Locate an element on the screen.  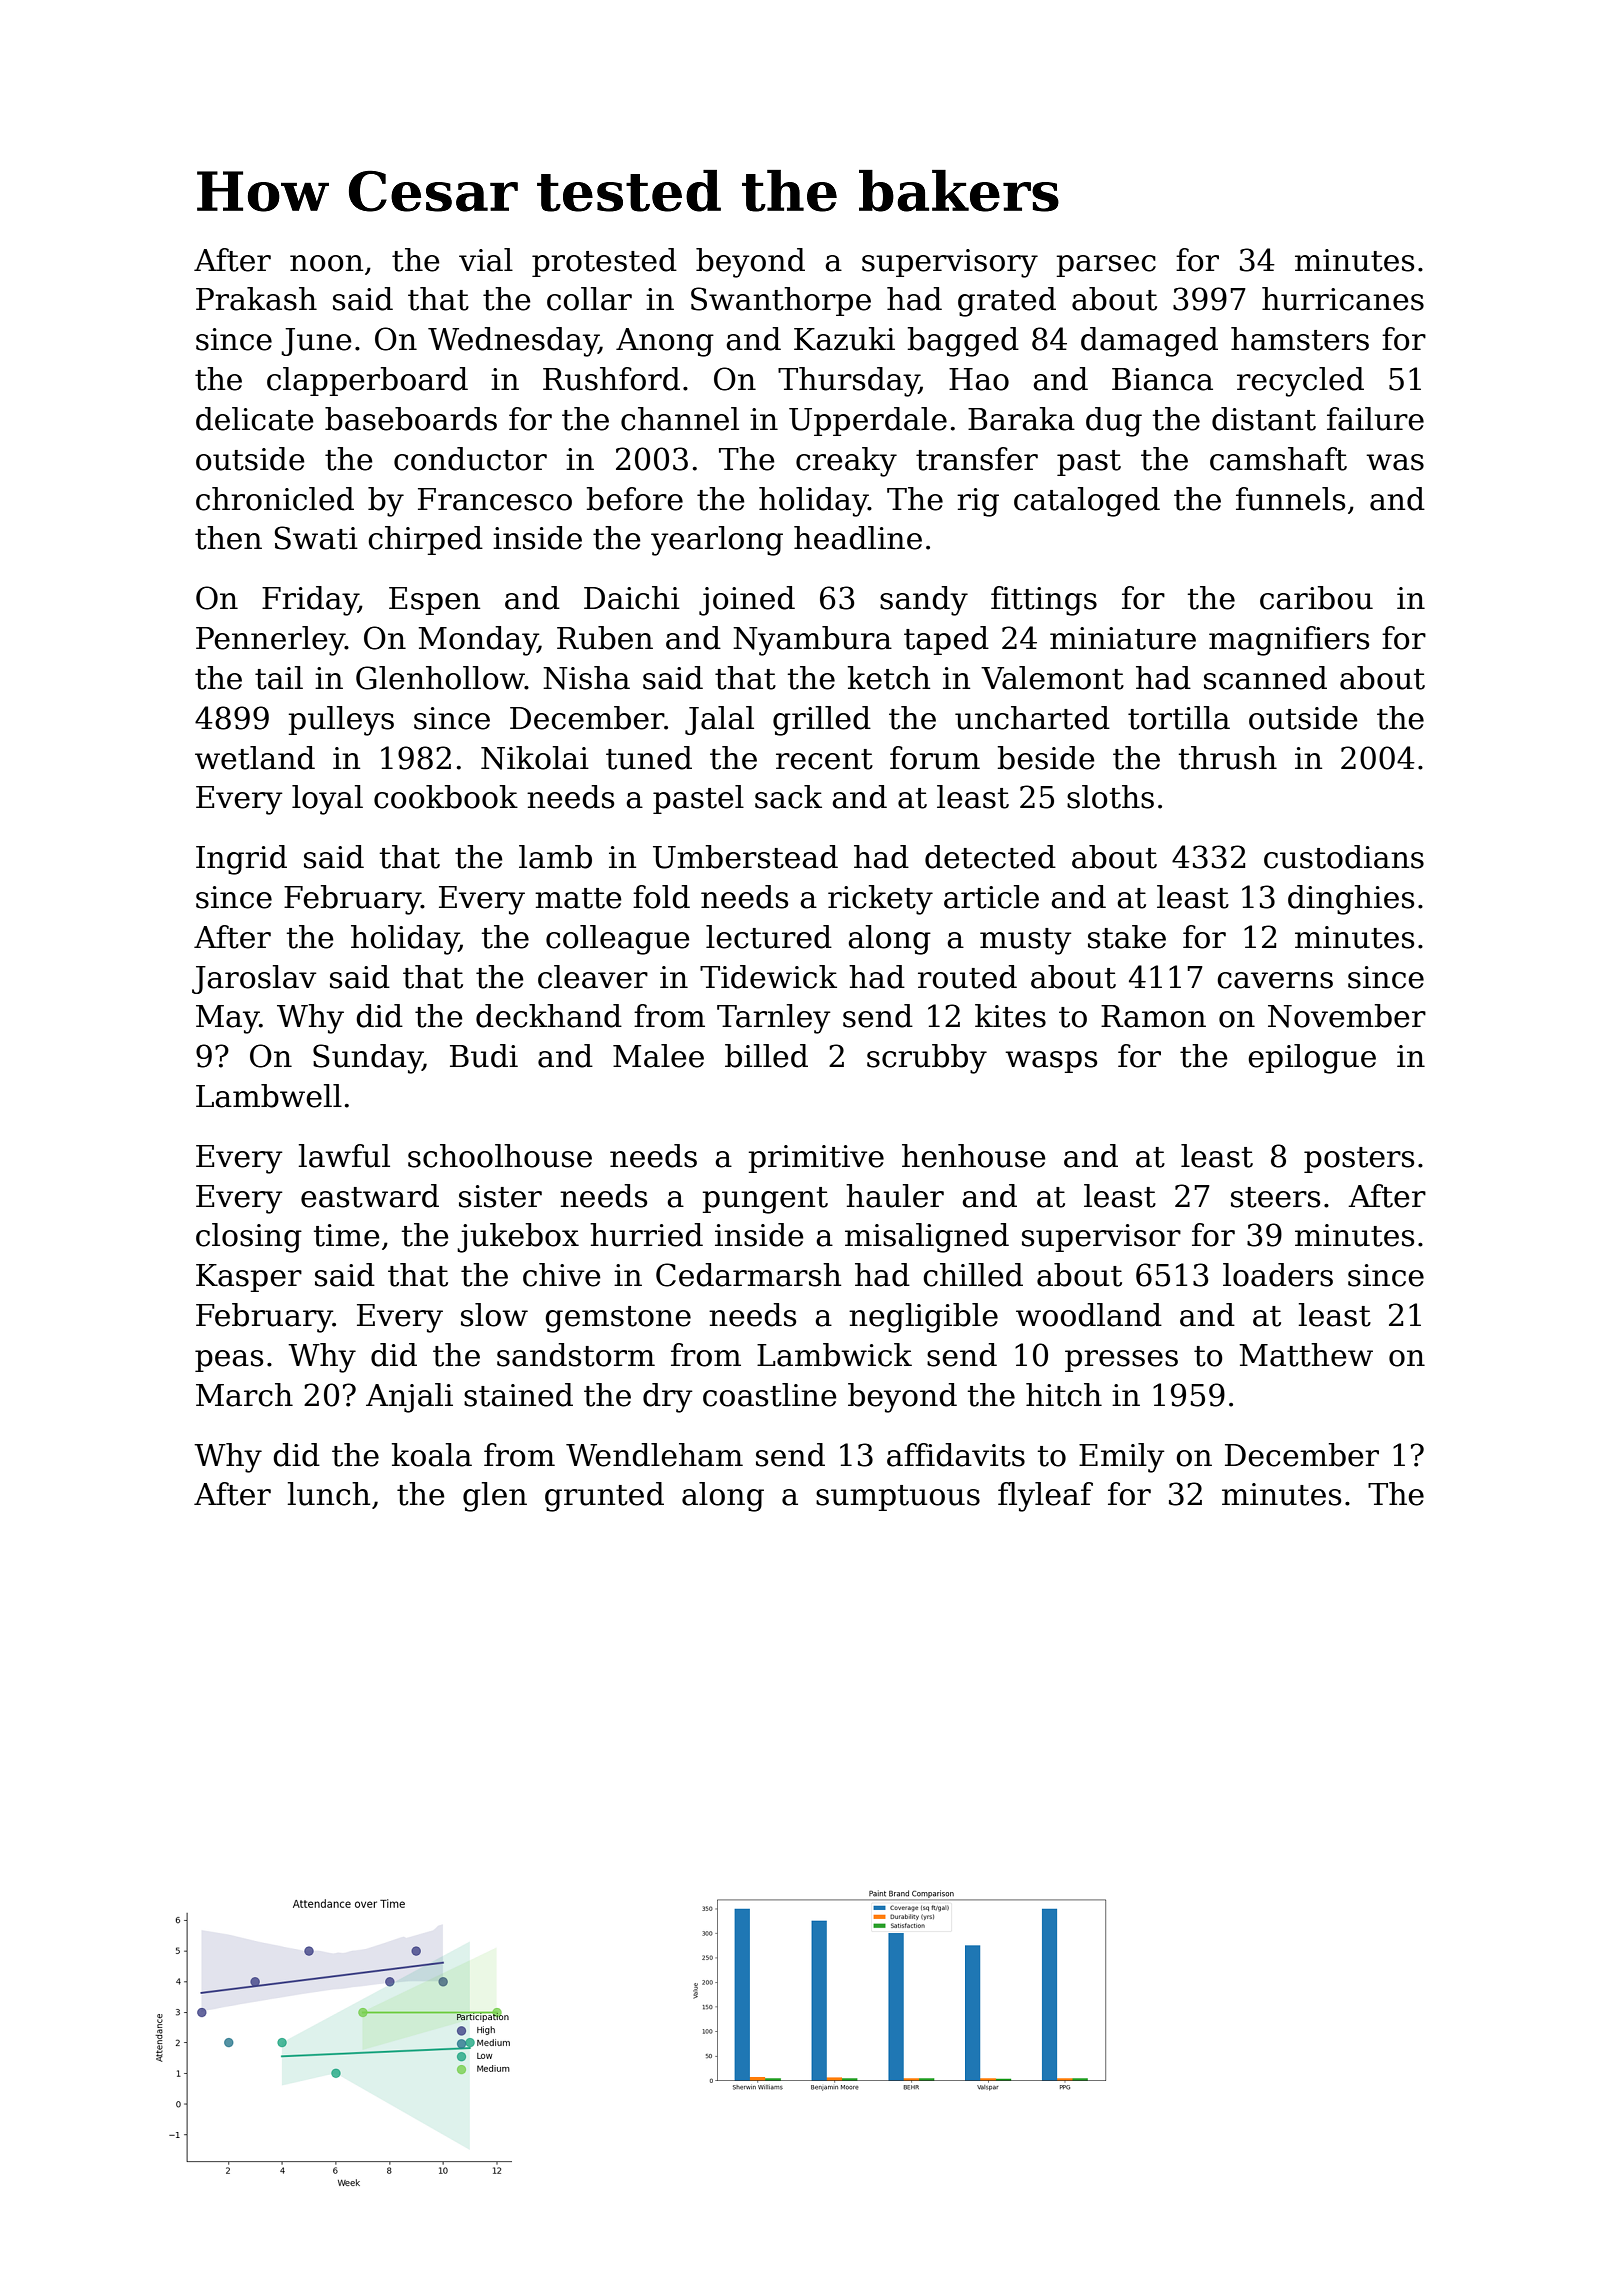
channel is located at coordinates (680, 419).
